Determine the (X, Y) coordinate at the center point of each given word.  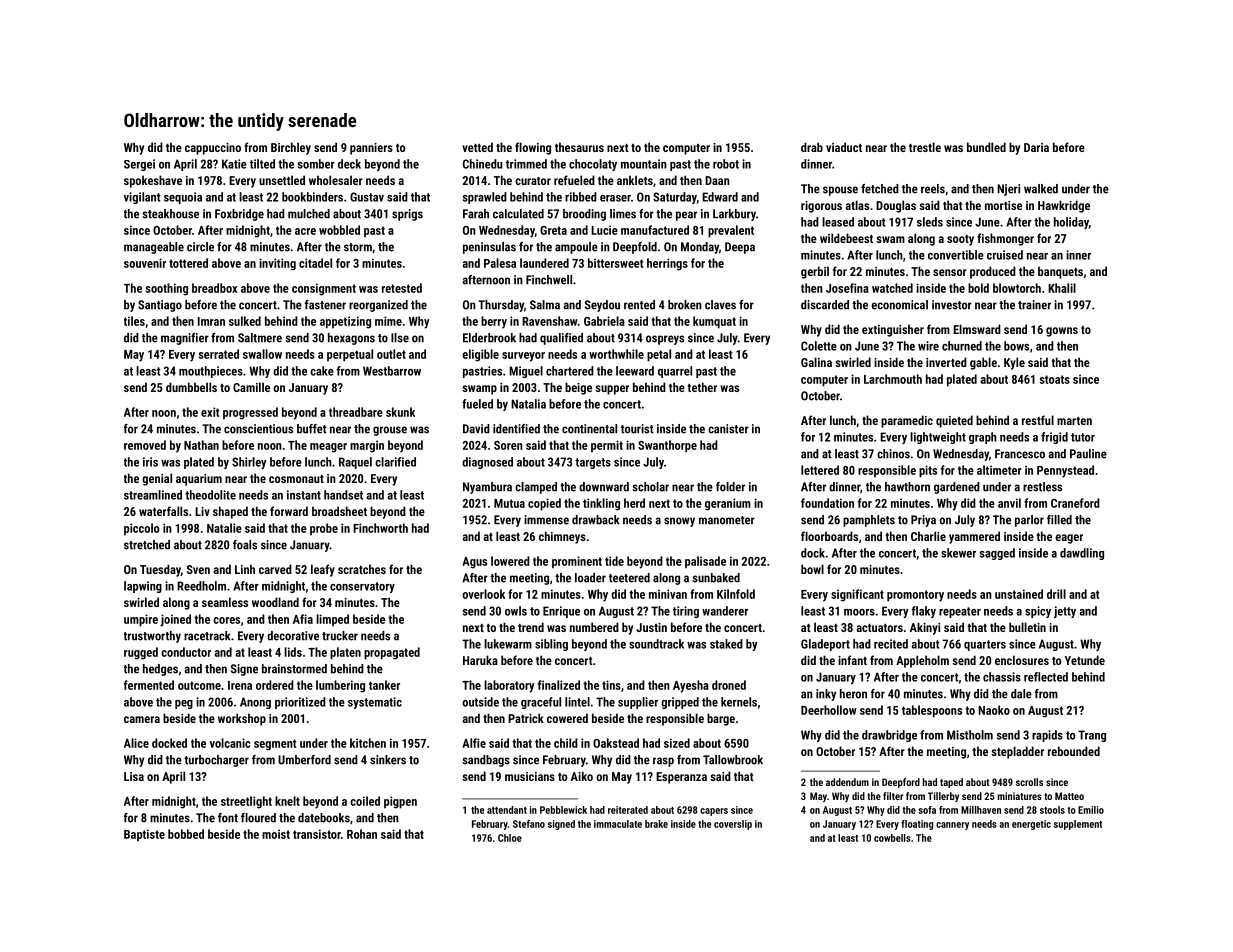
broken (685, 305)
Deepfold (635, 248)
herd (634, 503)
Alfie (474, 743)
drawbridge (889, 736)
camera (142, 719)
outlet (391, 354)
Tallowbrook (733, 760)
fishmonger (1005, 239)
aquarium (199, 480)
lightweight (938, 438)
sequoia (183, 198)
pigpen (400, 802)
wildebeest (846, 238)
